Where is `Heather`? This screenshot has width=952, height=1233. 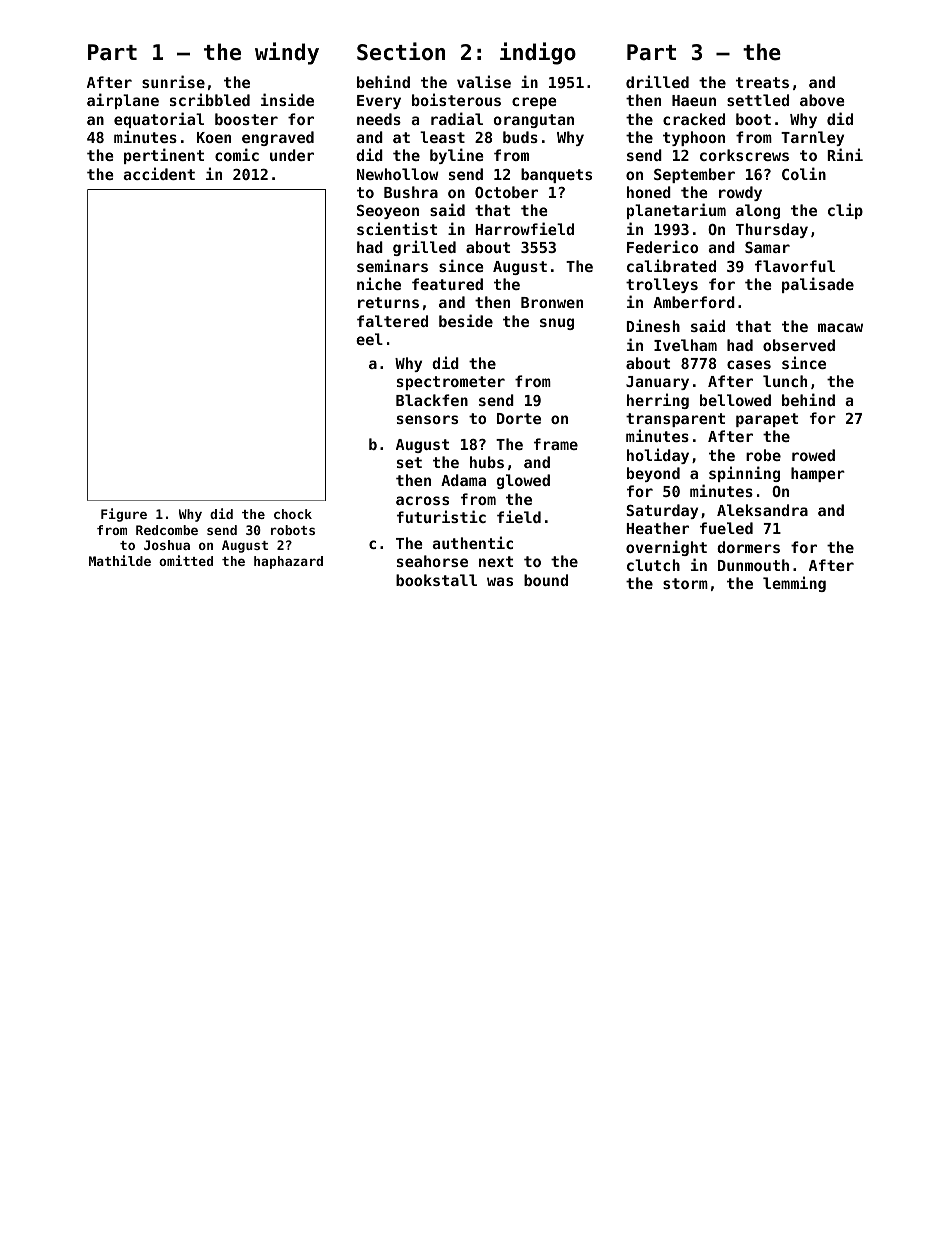
Heather is located at coordinates (658, 528).
